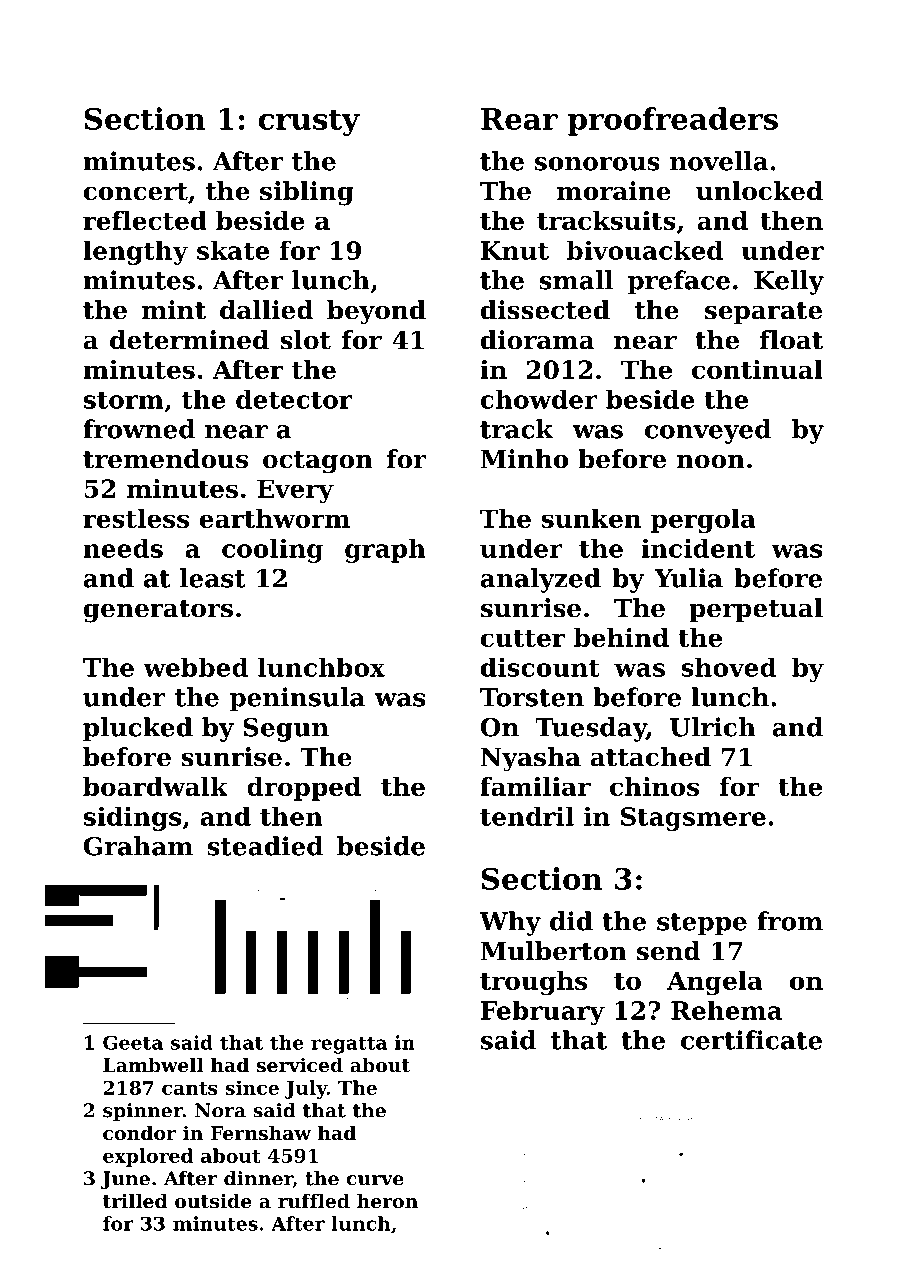 The height and width of the screenshot is (1285, 906). I want to click on since, so click(252, 1087).
